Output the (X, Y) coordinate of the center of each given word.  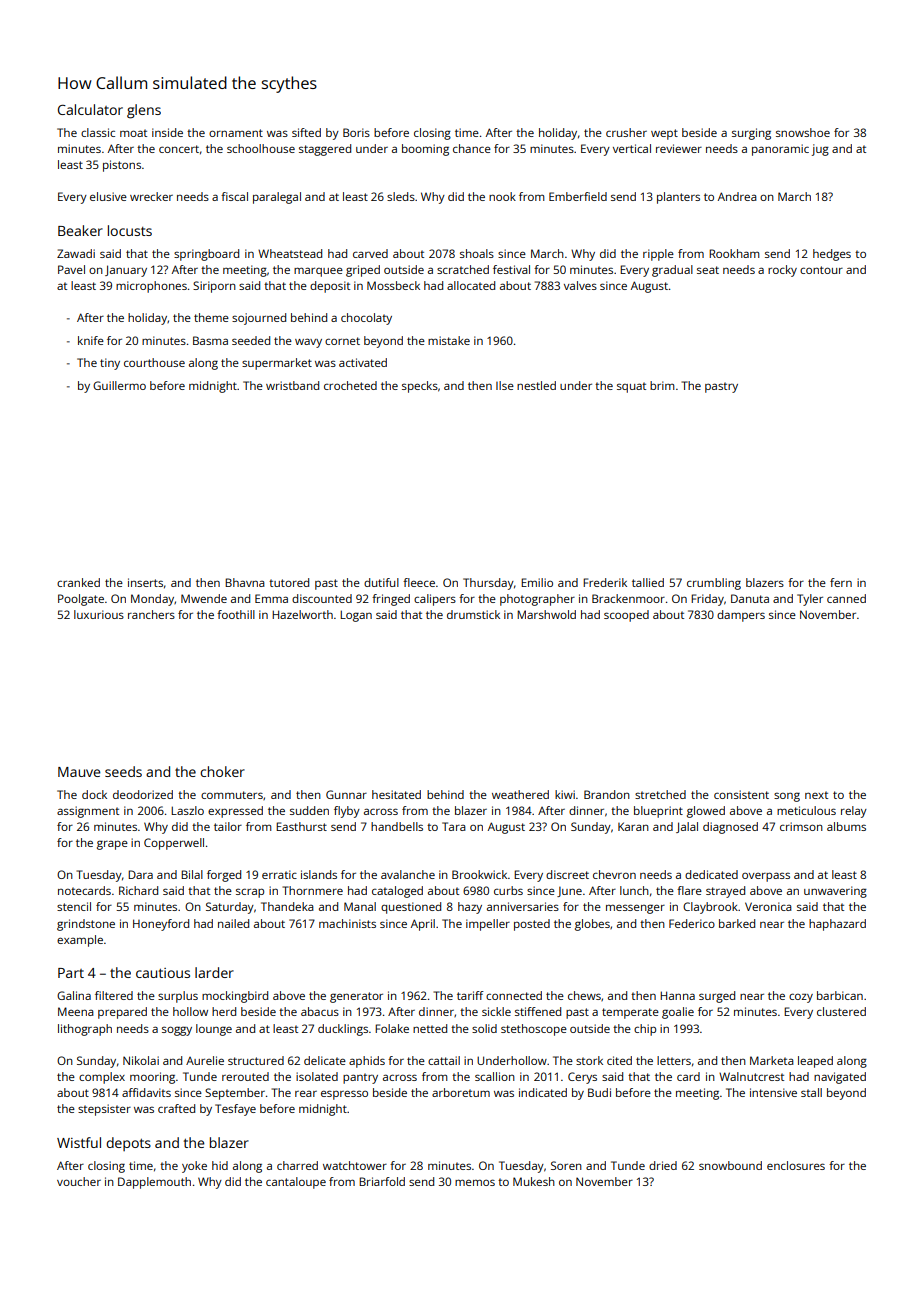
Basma (210, 340)
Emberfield (578, 196)
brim (662, 385)
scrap (250, 893)
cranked (78, 582)
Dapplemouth (154, 1183)
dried (663, 1165)
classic (98, 132)
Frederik (605, 582)
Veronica (768, 906)
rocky (782, 271)
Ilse (505, 385)
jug (820, 150)
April (423, 925)
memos (475, 1182)
